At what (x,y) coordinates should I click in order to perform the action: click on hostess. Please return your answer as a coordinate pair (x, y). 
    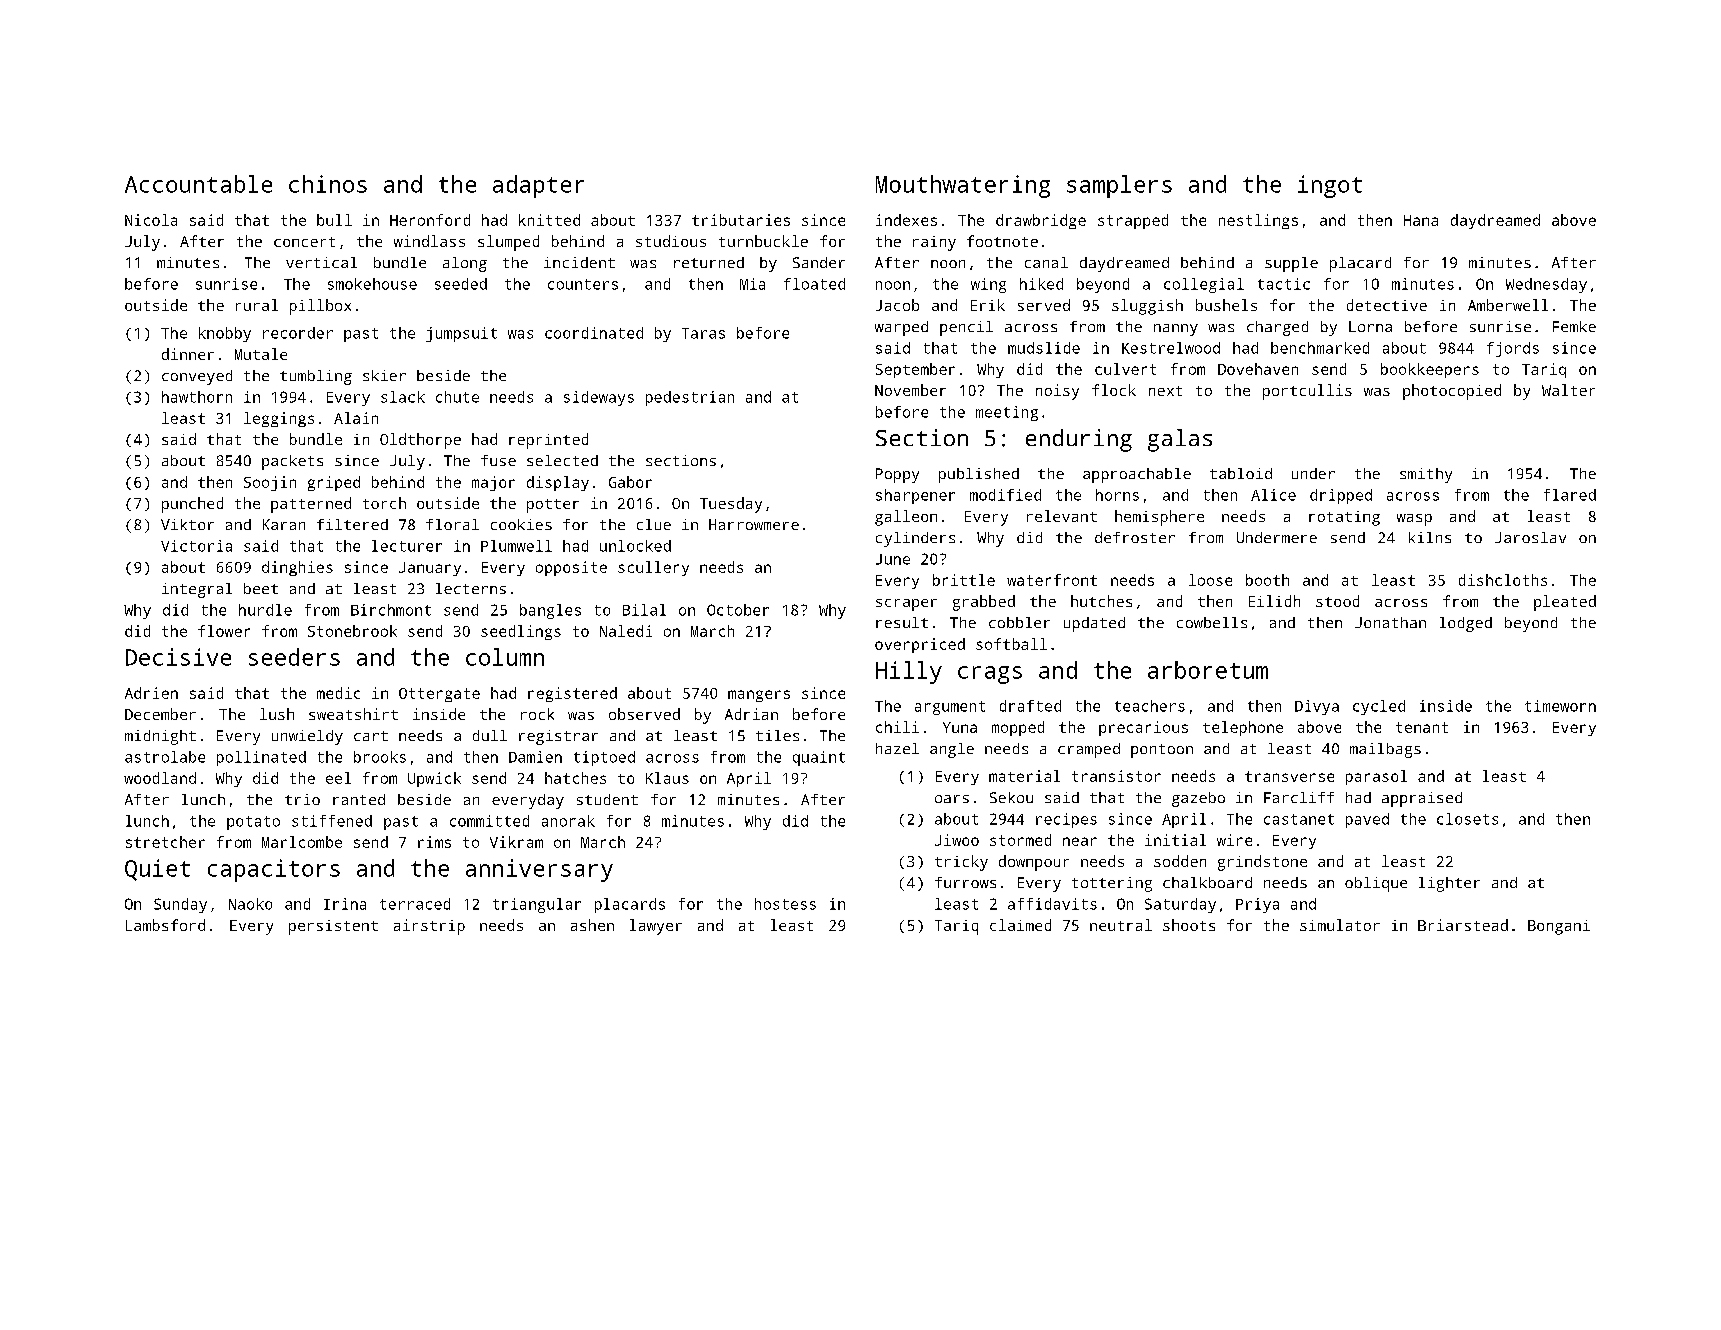
    Looking at the image, I should click on (785, 904).
